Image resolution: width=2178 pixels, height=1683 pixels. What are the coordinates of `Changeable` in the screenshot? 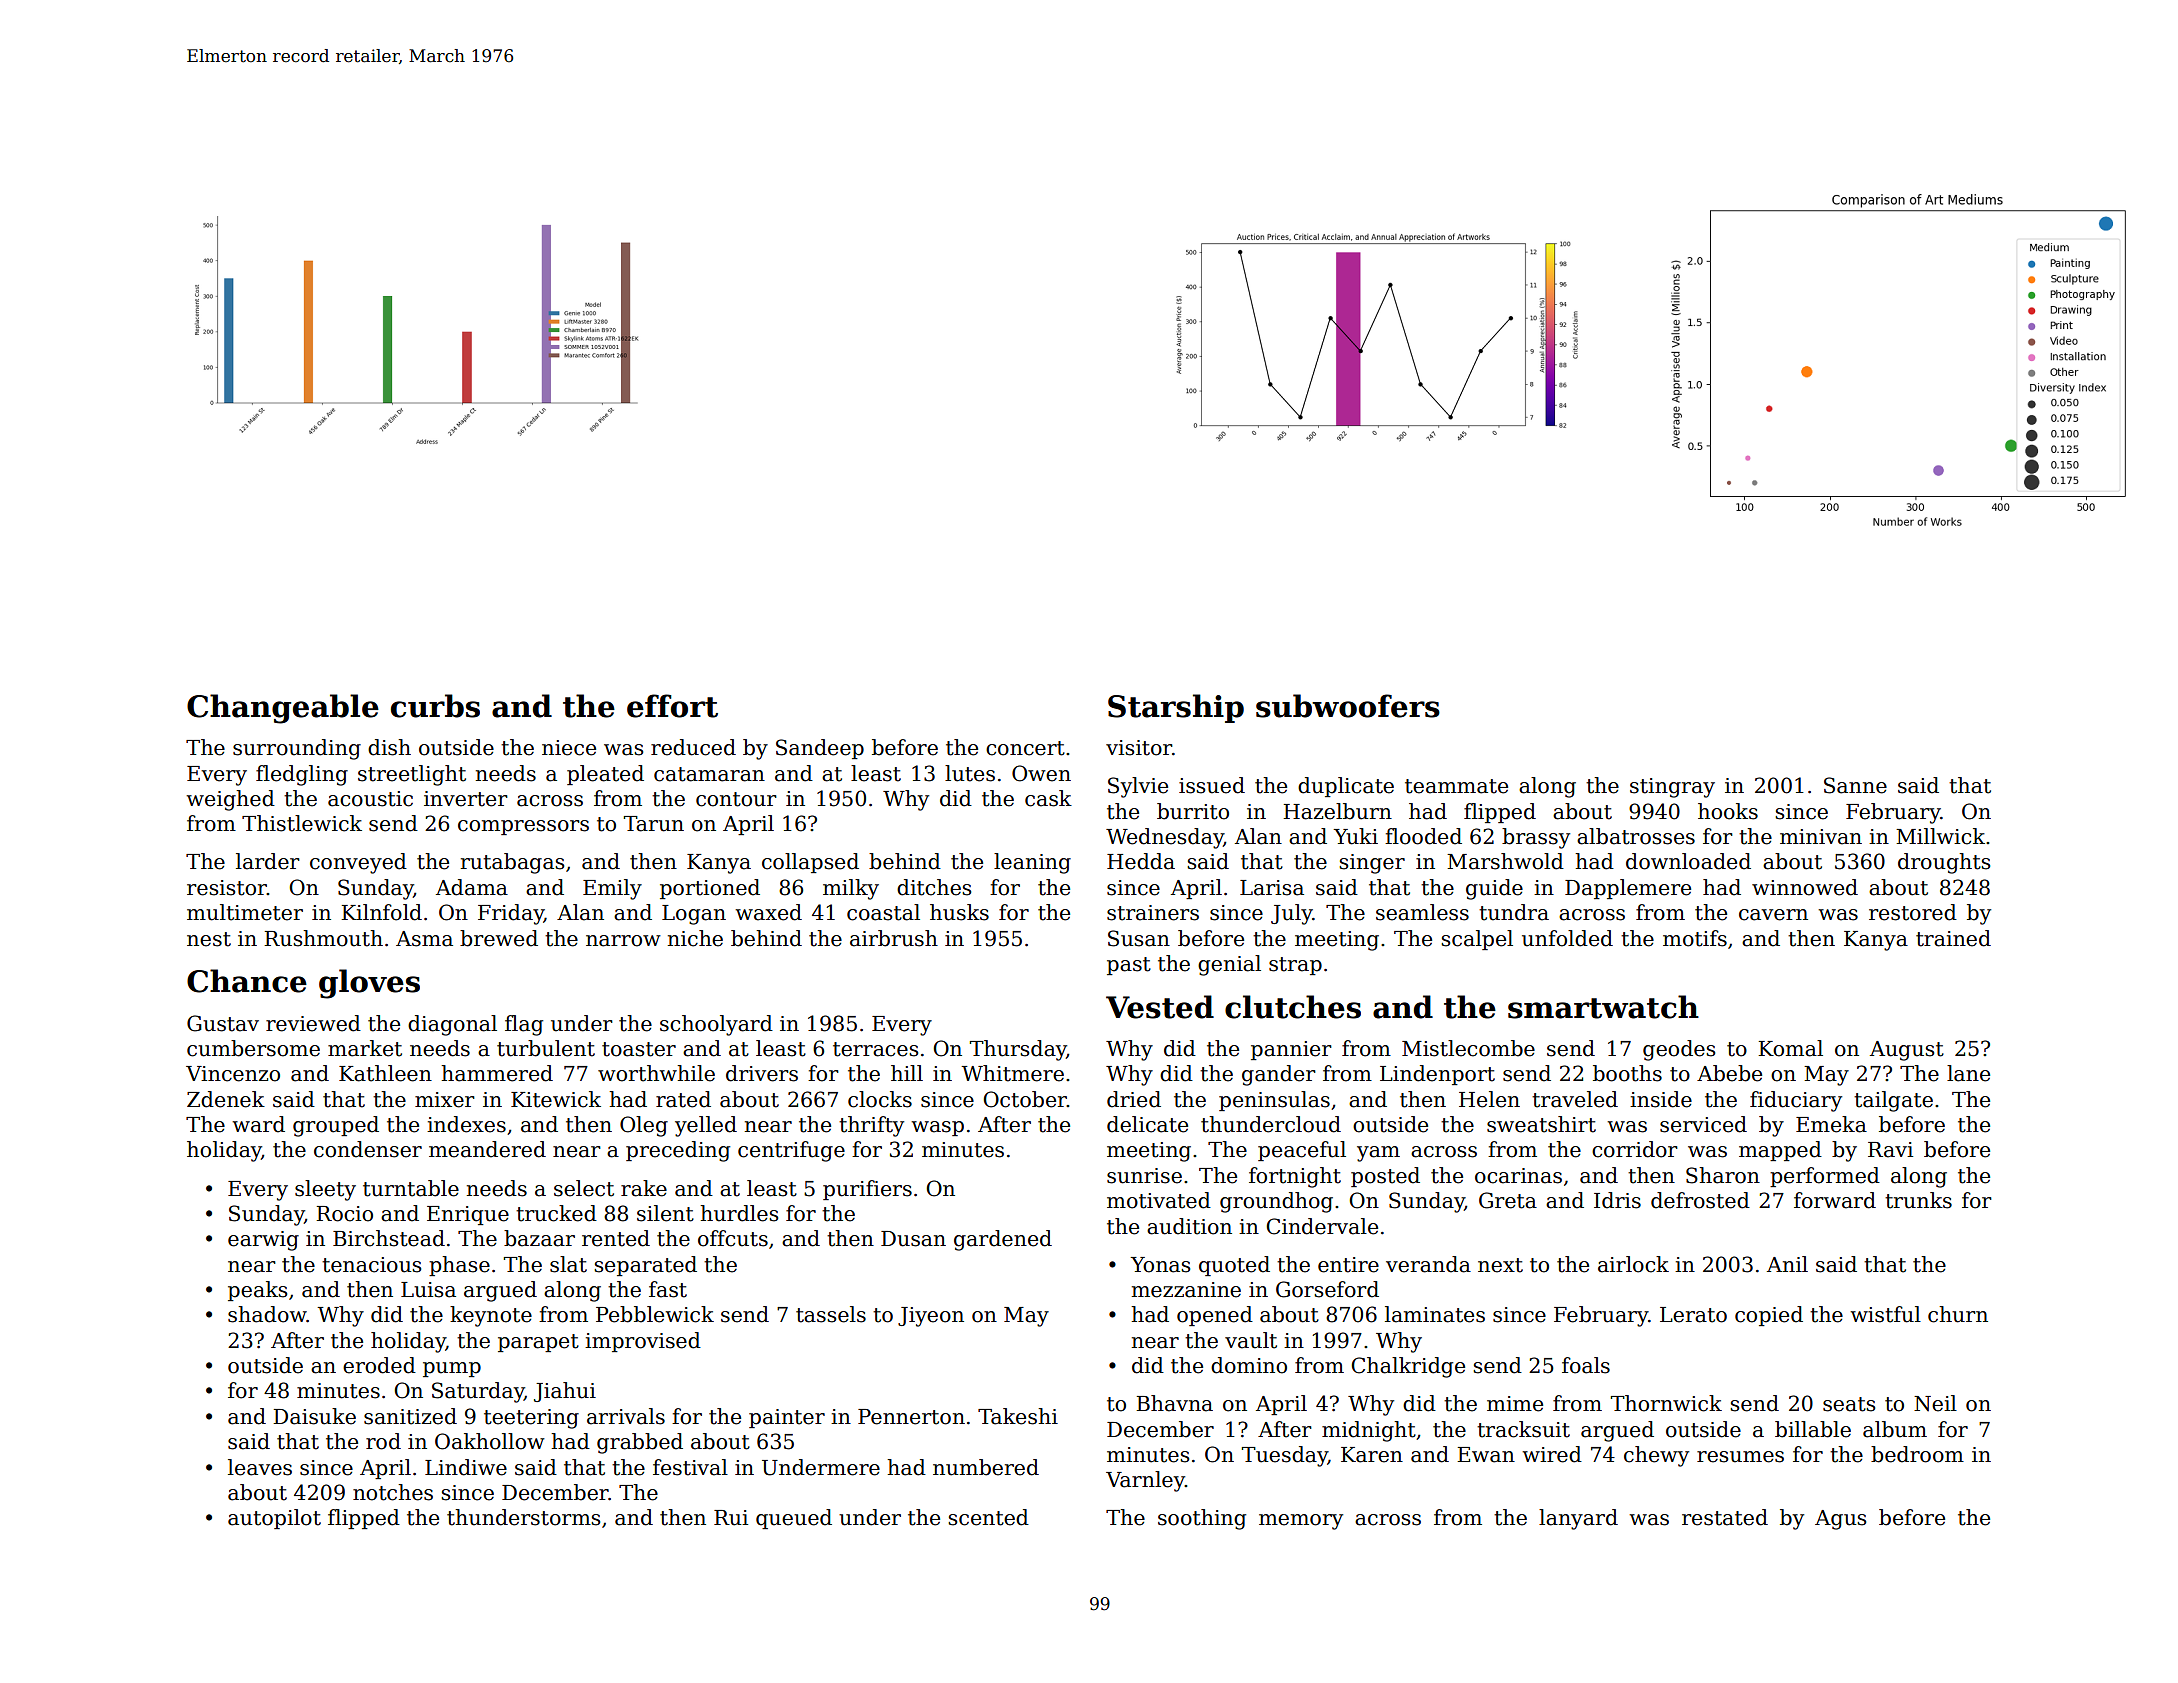 It's located at (283, 709).
